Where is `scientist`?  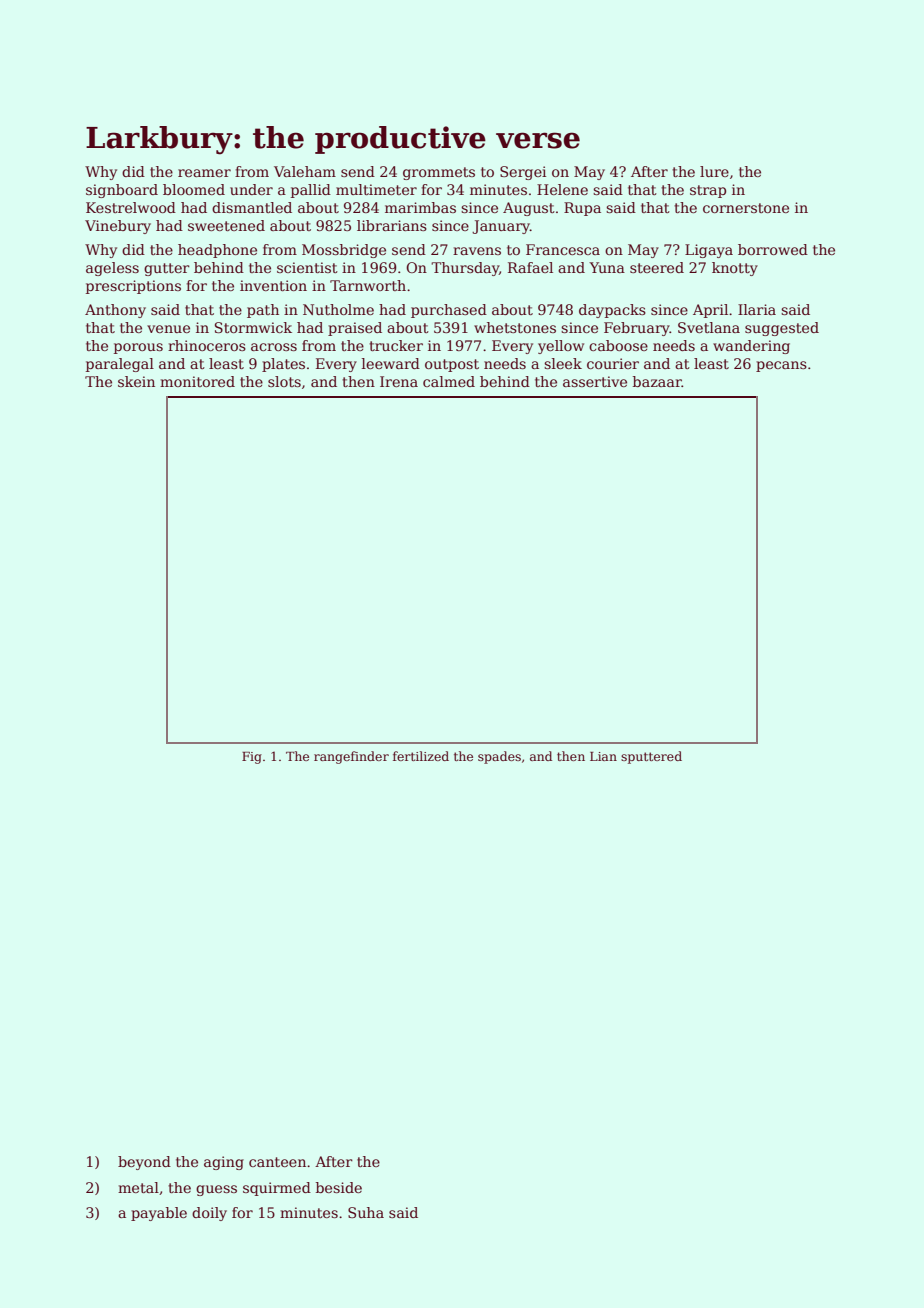
scientist is located at coordinates (307, 267).
